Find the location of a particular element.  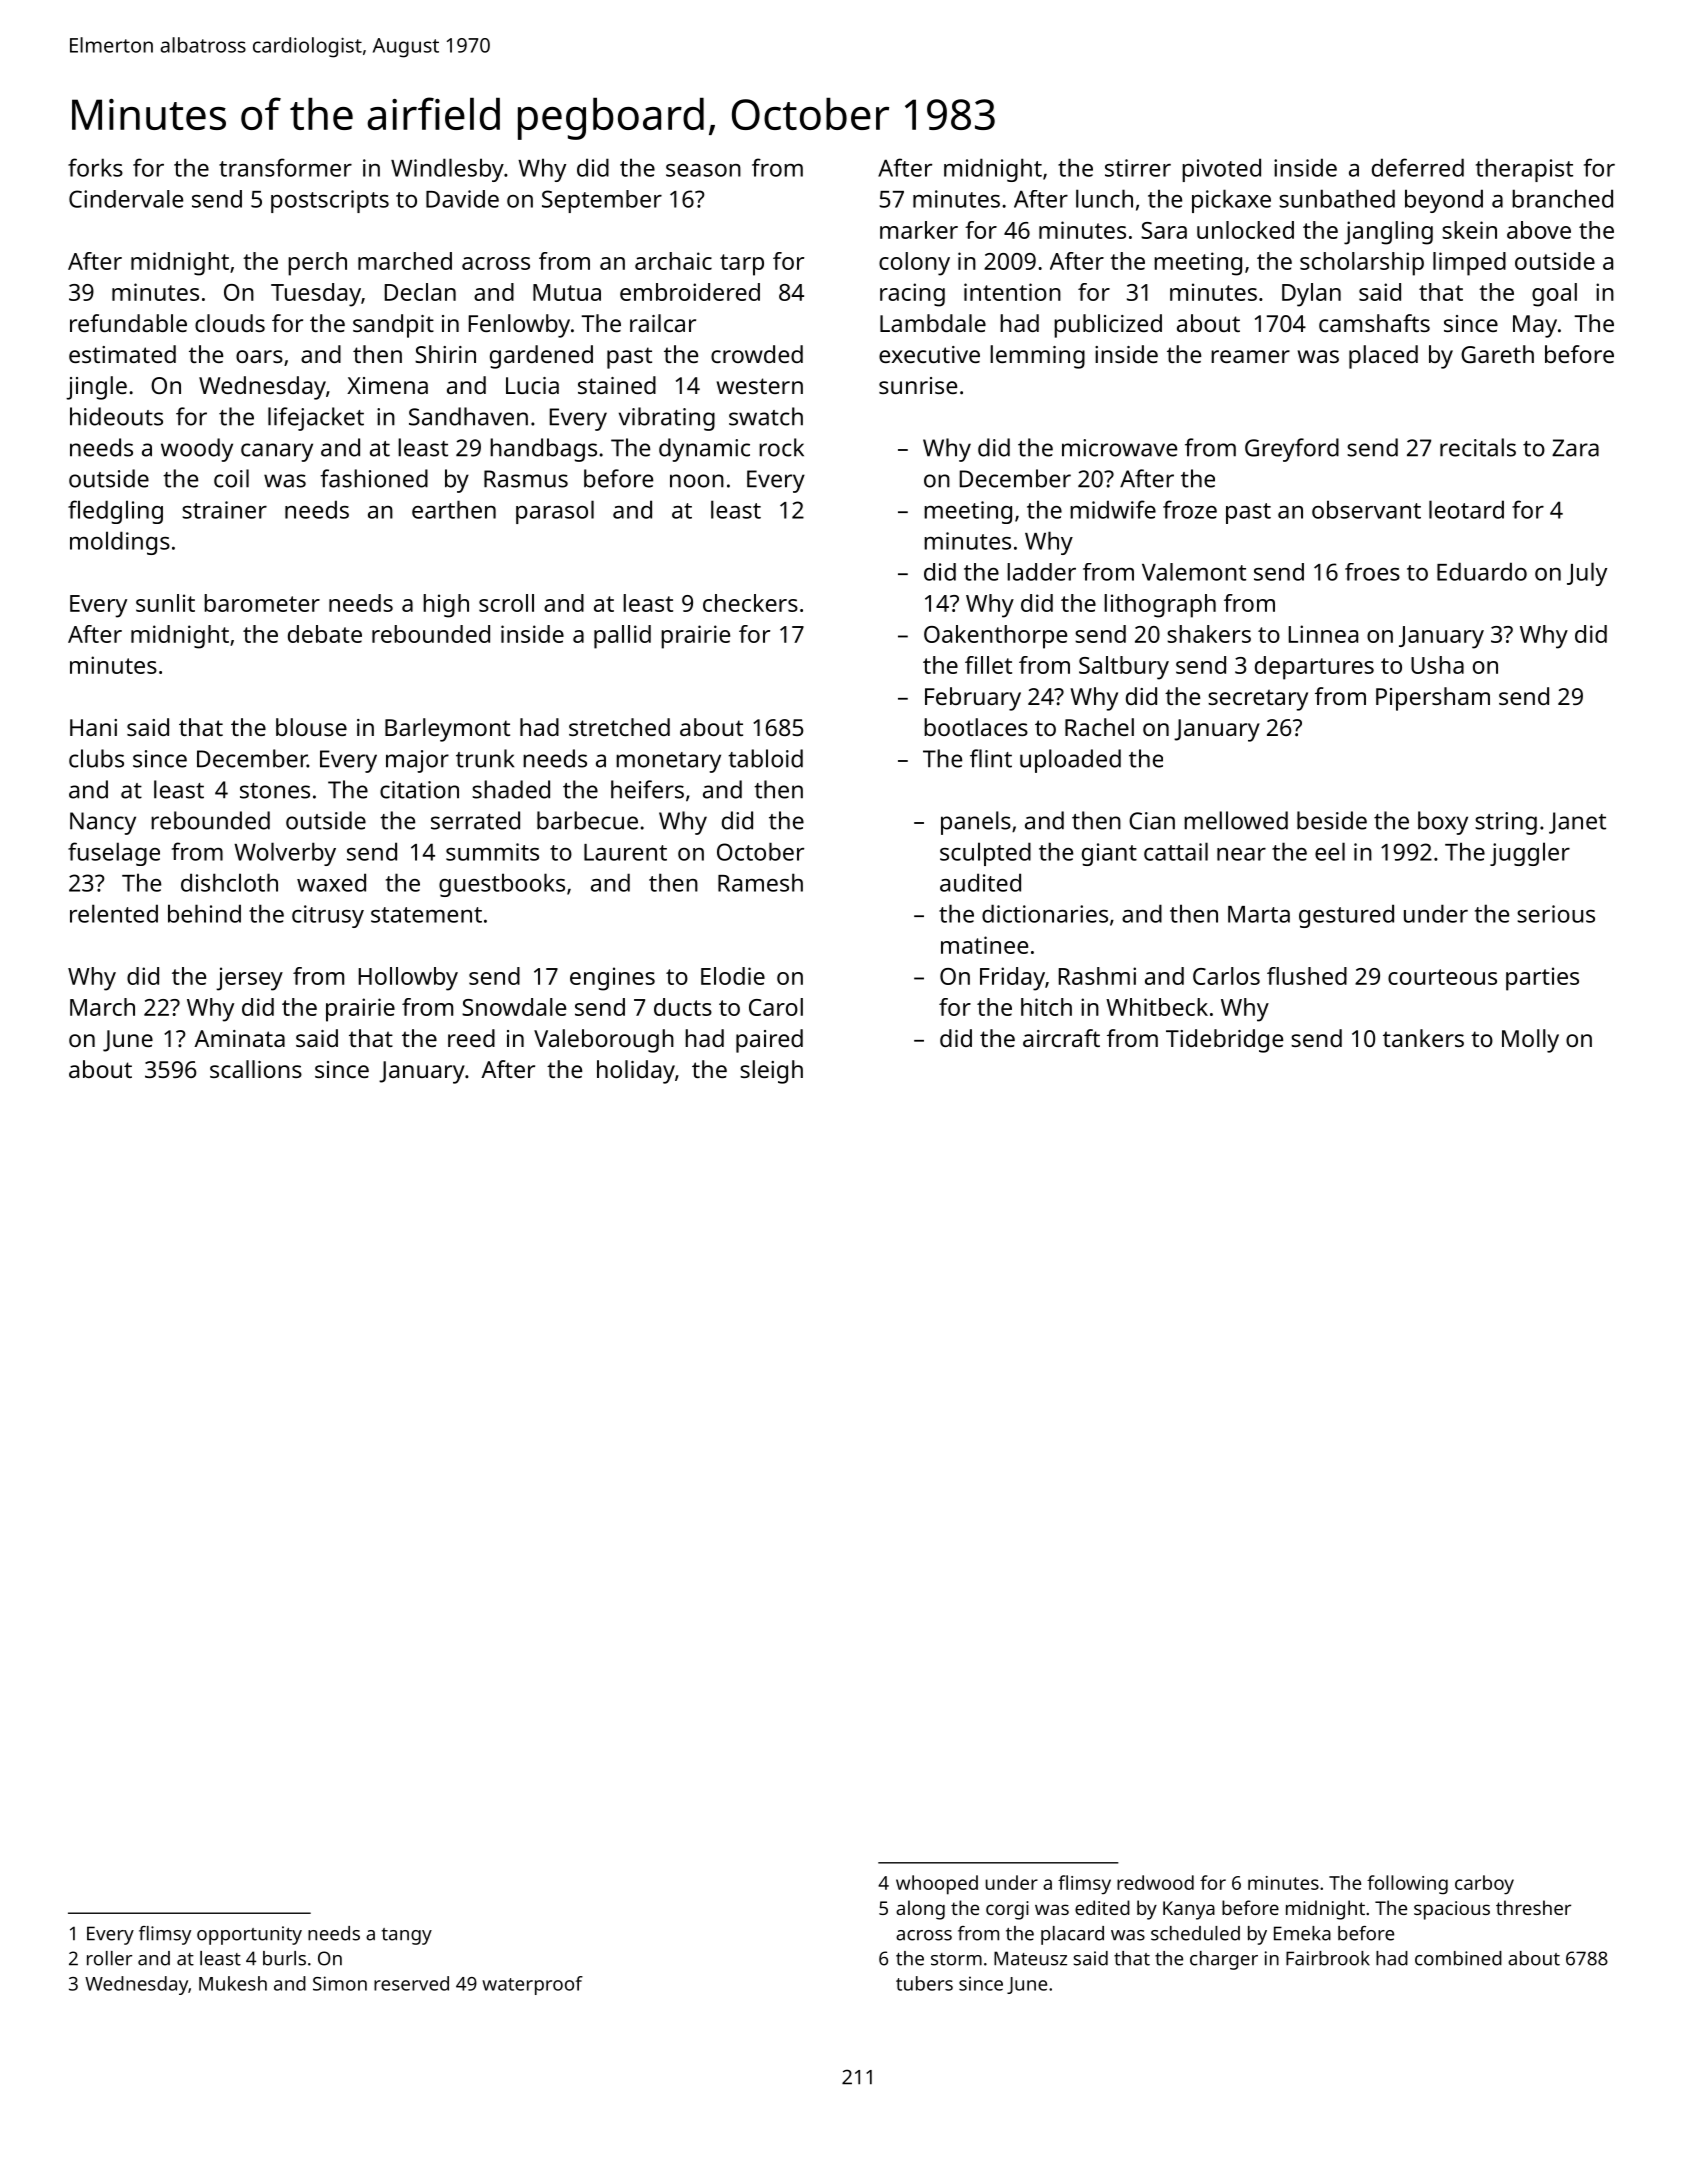

Carlos is located at coordinates (1226, 976).
